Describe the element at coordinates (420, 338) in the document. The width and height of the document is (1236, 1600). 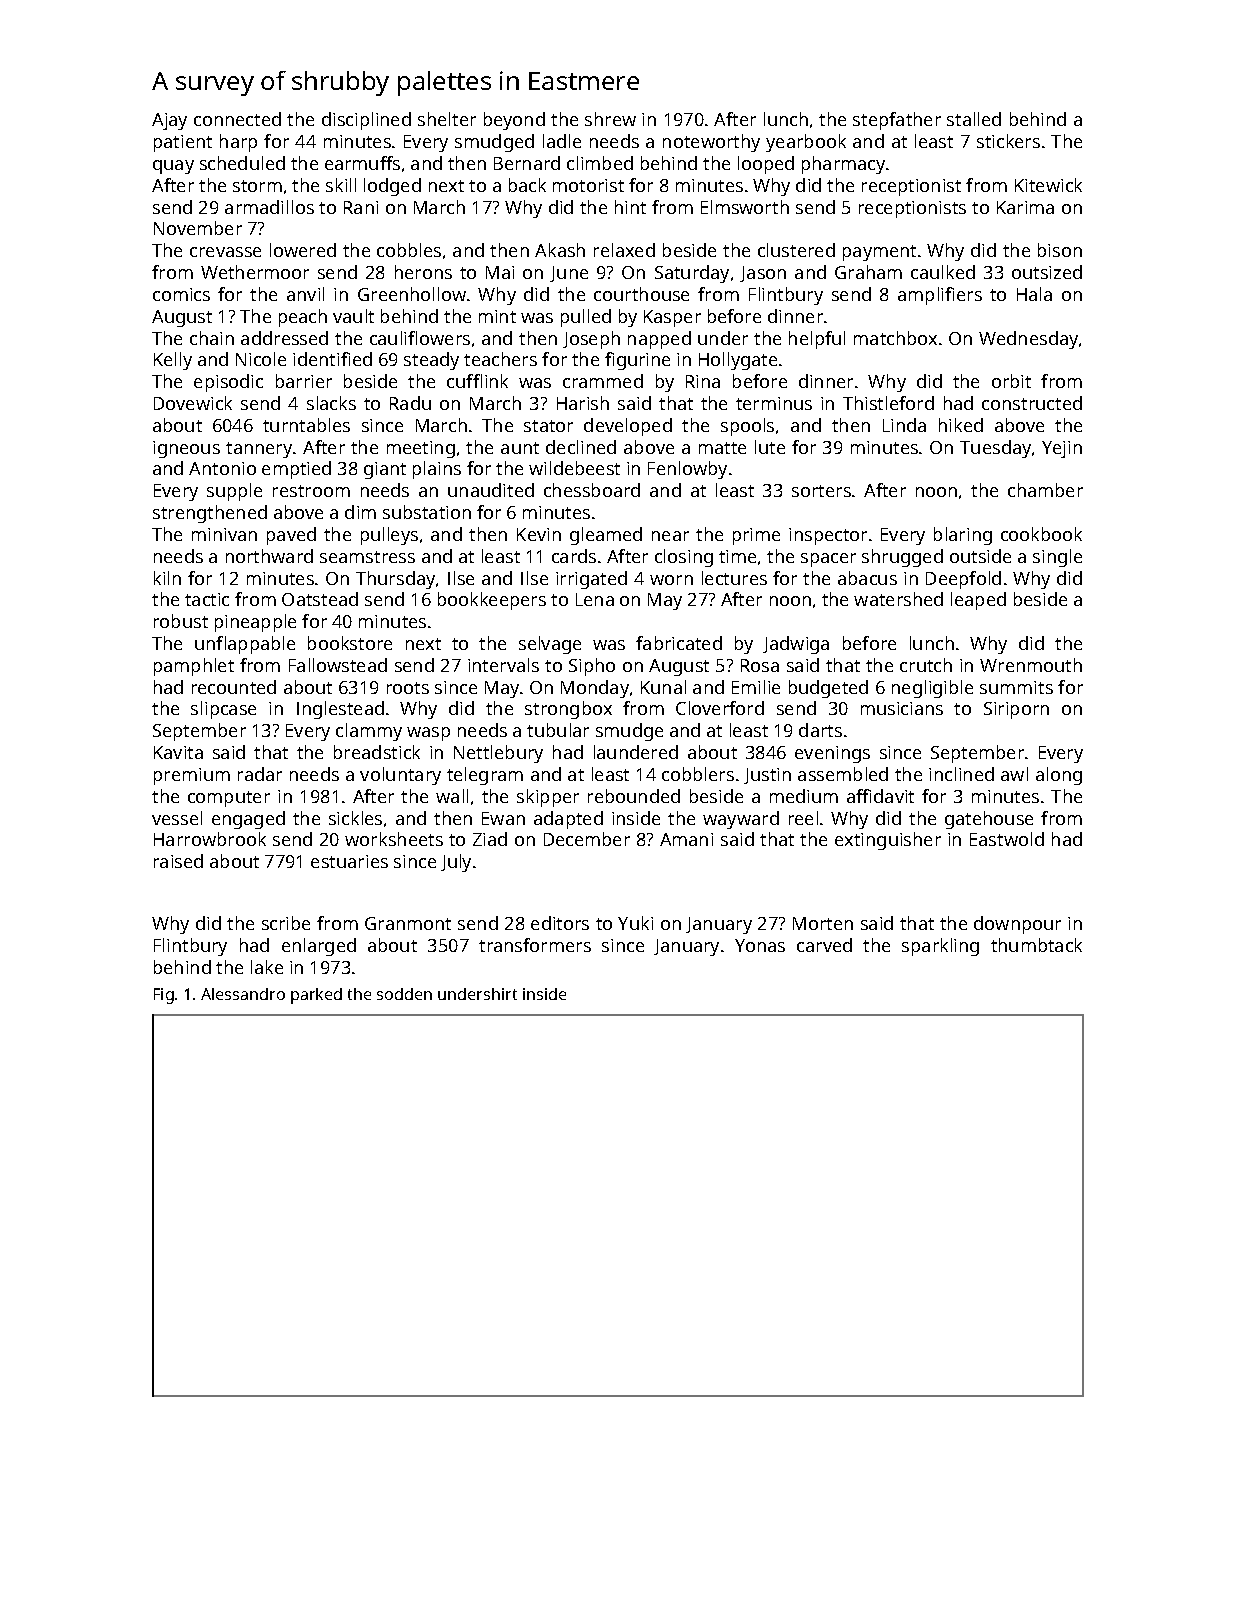
I see `cauliflowers` at that location.
